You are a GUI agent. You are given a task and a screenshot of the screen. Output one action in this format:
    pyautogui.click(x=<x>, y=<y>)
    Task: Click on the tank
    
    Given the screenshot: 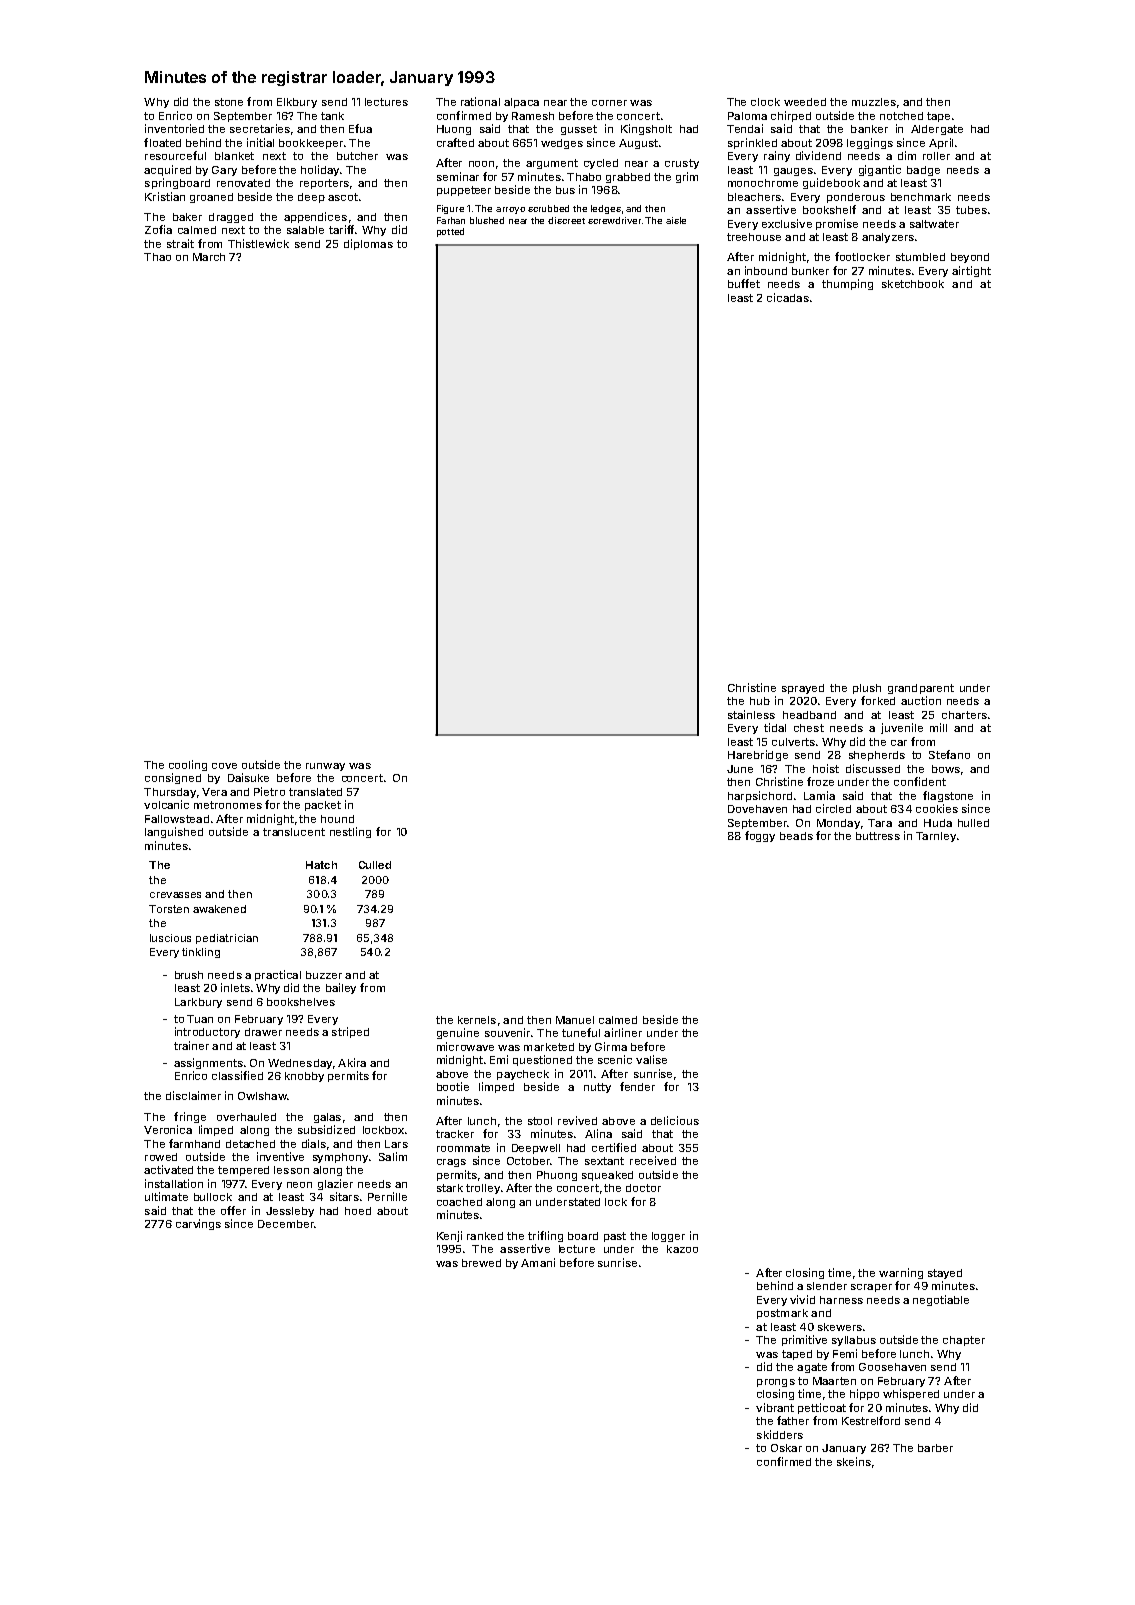 What is the action you would take?
    pyautogui.click(x=332, y=116)
